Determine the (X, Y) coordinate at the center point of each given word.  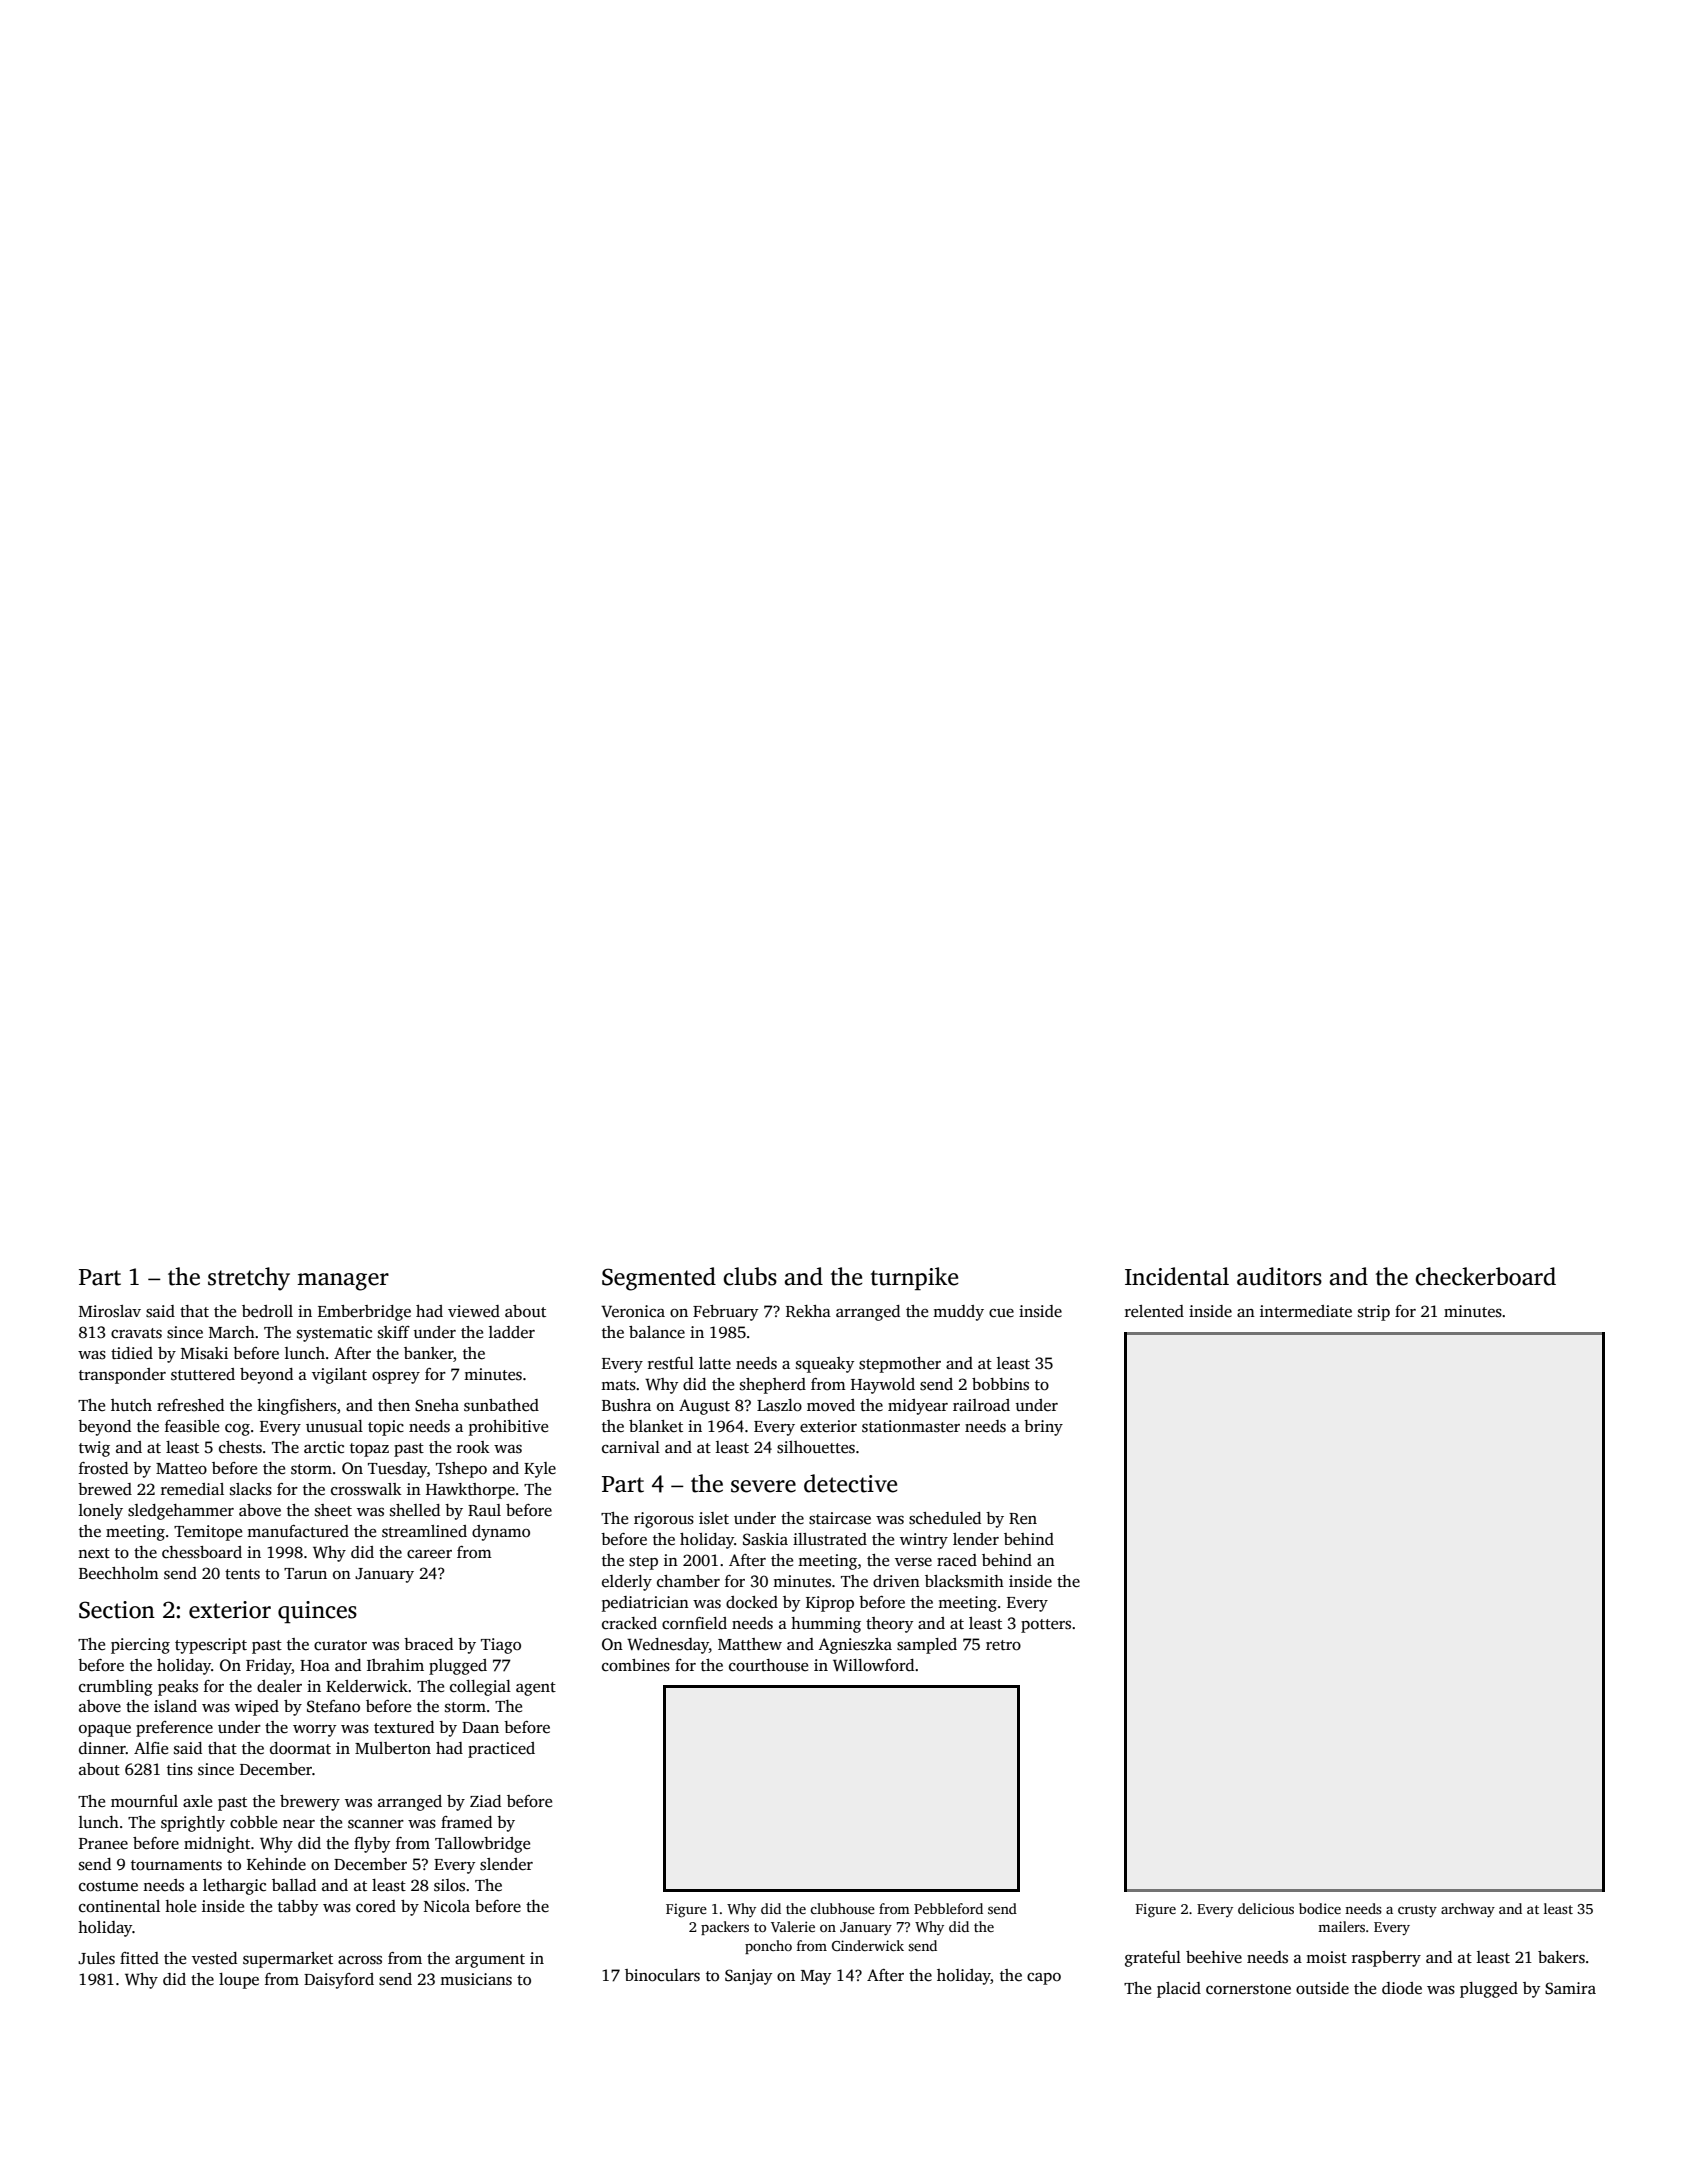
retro (1003, 1645)
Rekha (808, 1311)
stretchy (249, 1279)
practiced (501, 1750)
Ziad (485, 1801)
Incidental (1177, 1276)
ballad (294, 1885)
